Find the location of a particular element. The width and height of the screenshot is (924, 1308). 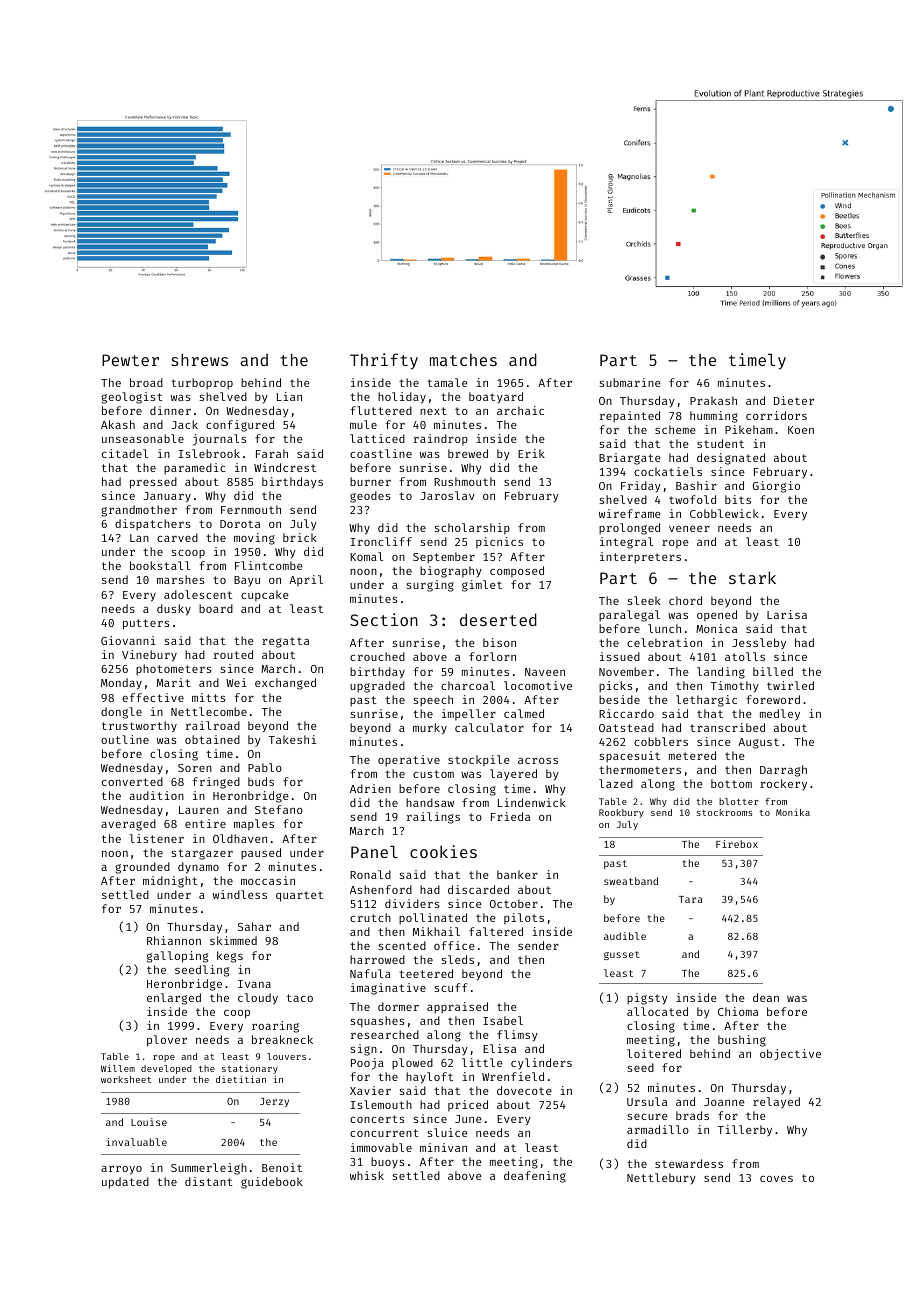

stationary is located at coordinates (250, 1070).
